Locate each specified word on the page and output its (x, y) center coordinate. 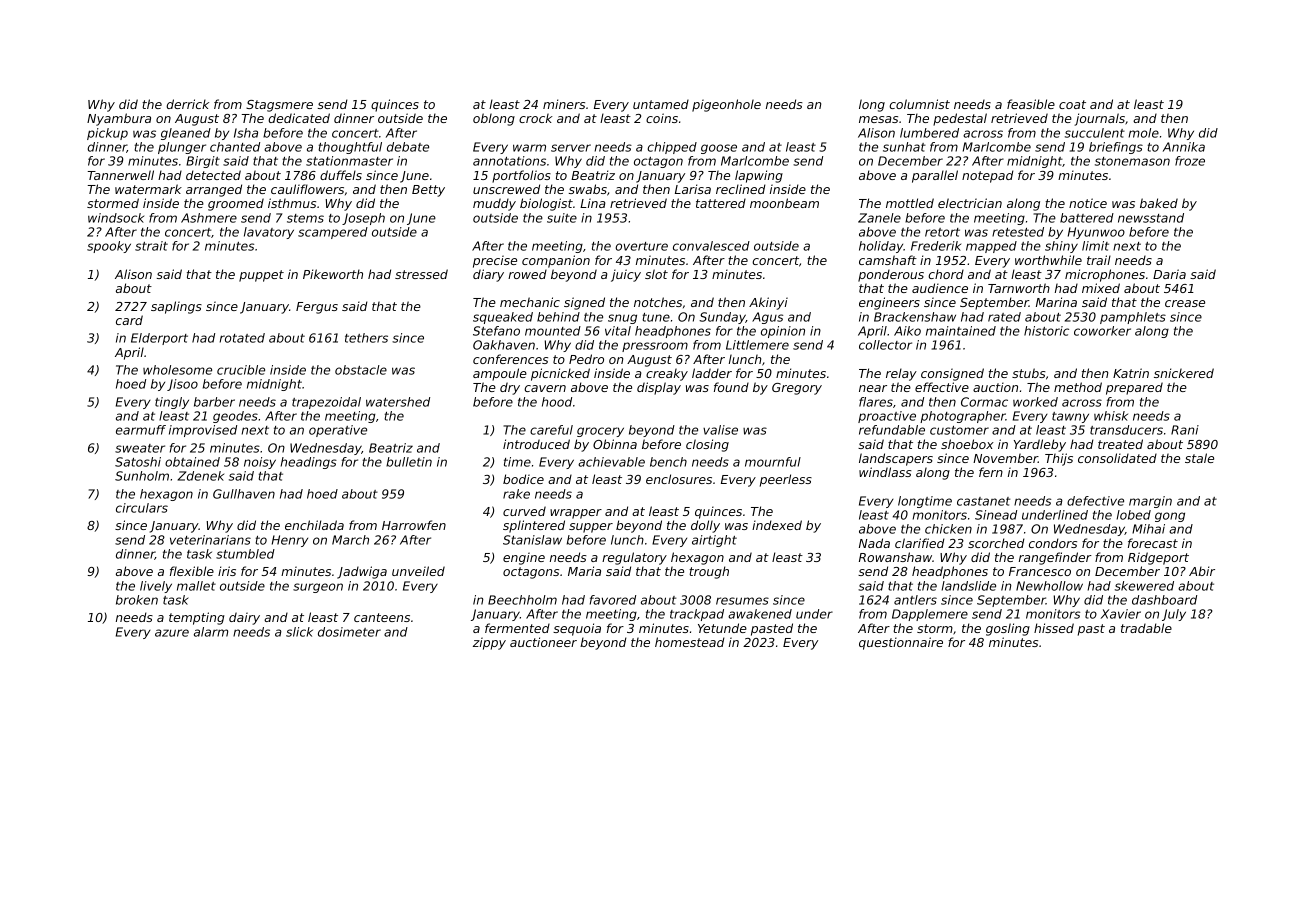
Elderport (159, 339)
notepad (988, 176)
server (571, 148)
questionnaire (901, 643)
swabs (588, 189)
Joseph (363, 219)
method (1078, 387)
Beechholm (522, 600)
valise (720, 430)
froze (1190, 161)
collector (885, 345)
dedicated (299, 118)
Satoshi (138, 462)
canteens (382, 617)
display (659, 388)
